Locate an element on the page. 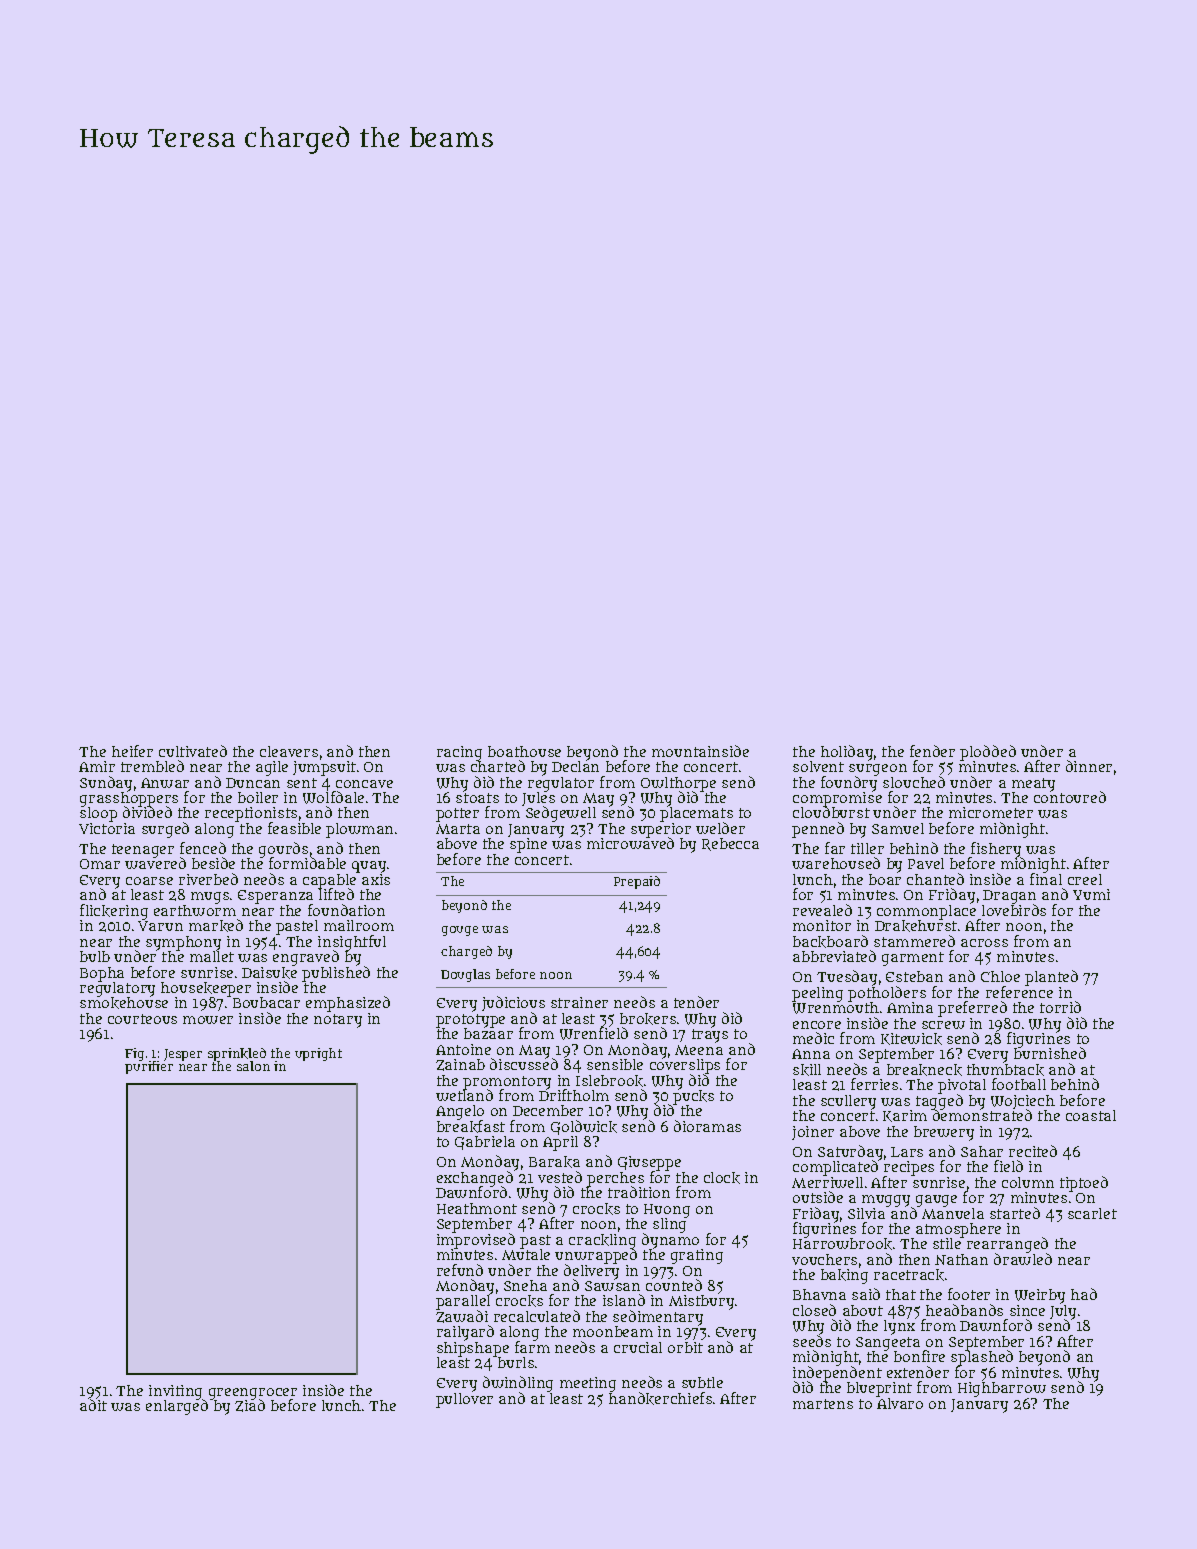 Image resolution: width=1197 pixels, height=1549 pixels. exchanged is located at coordinates (475, 1179).
